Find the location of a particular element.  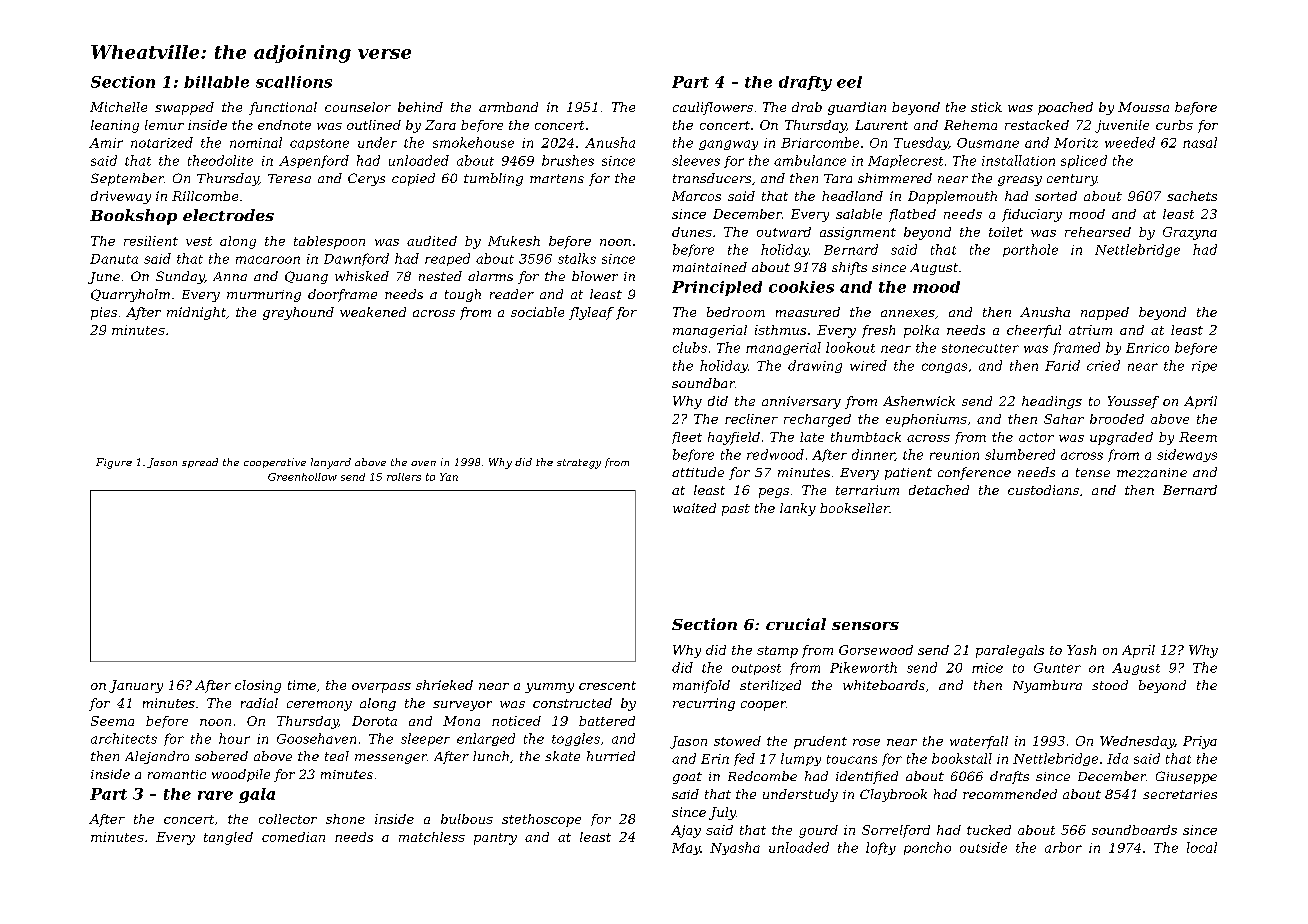

billable is located at coordinates (216, 82).
